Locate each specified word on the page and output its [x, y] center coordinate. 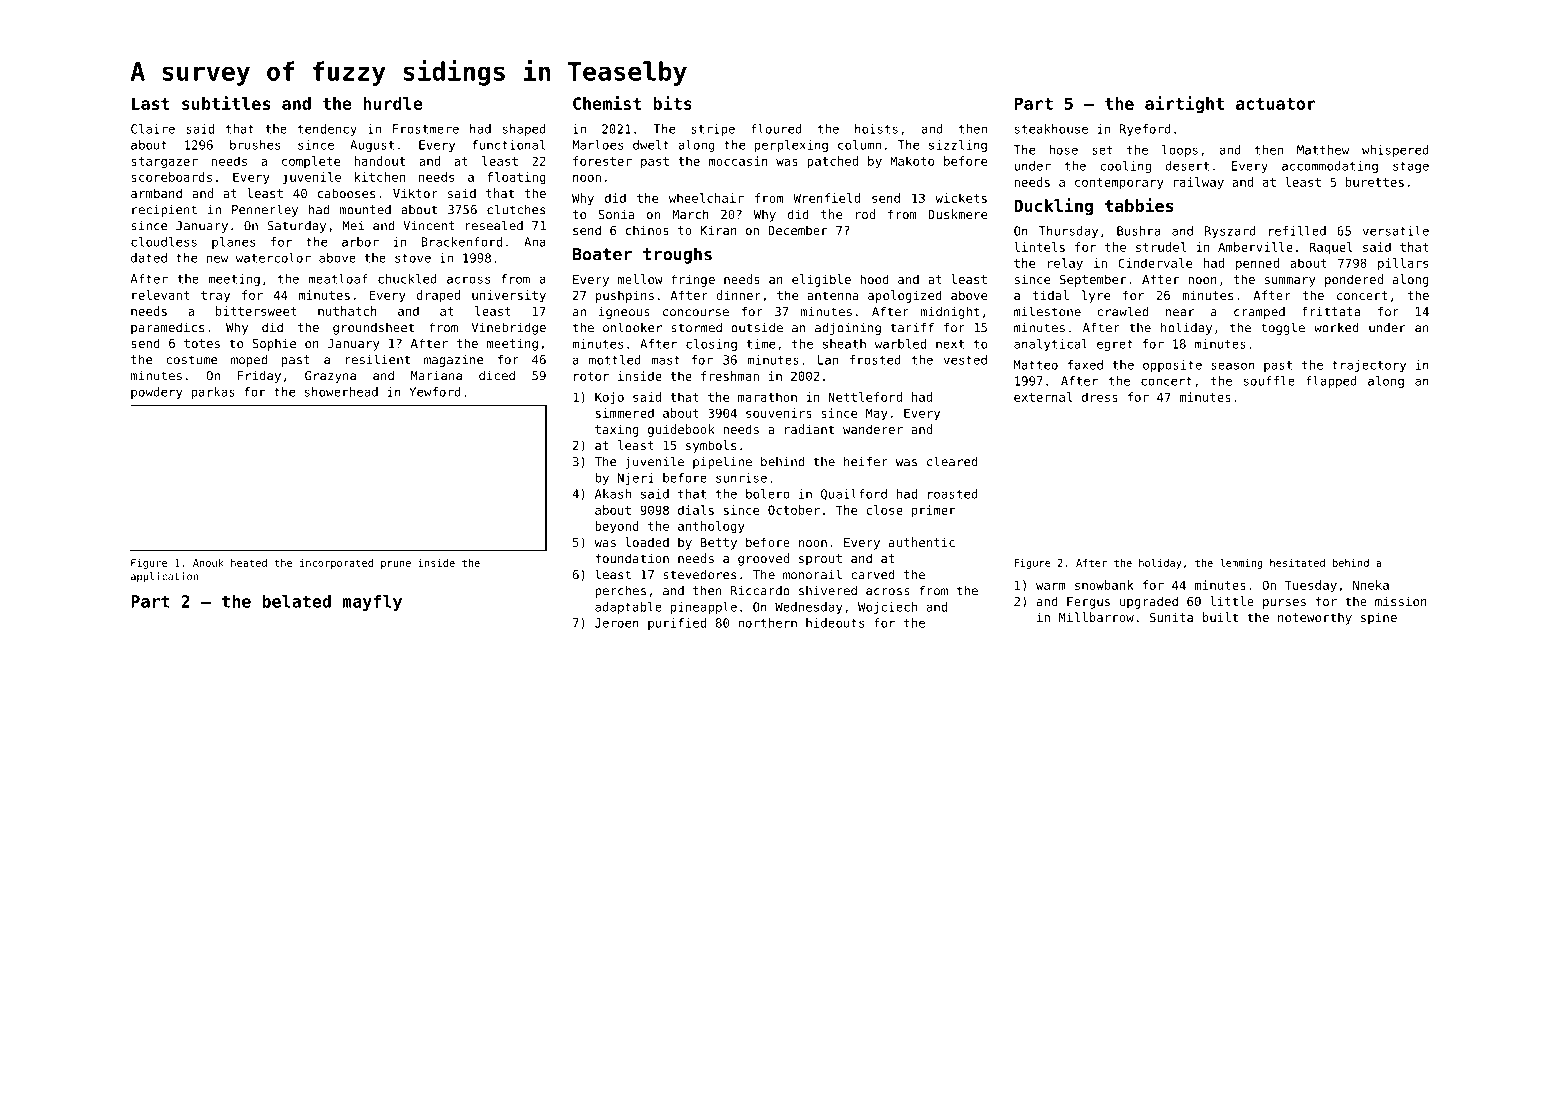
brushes [255, 145]
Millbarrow [1096, 617]
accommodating [1330, 167]
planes [233, 243]
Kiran [719, 230]
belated [296, 601]
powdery [156, 393]
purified [677, 624]
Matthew [1323, 150]
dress [1100, 397]
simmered [625, 413]
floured [776, 129]
